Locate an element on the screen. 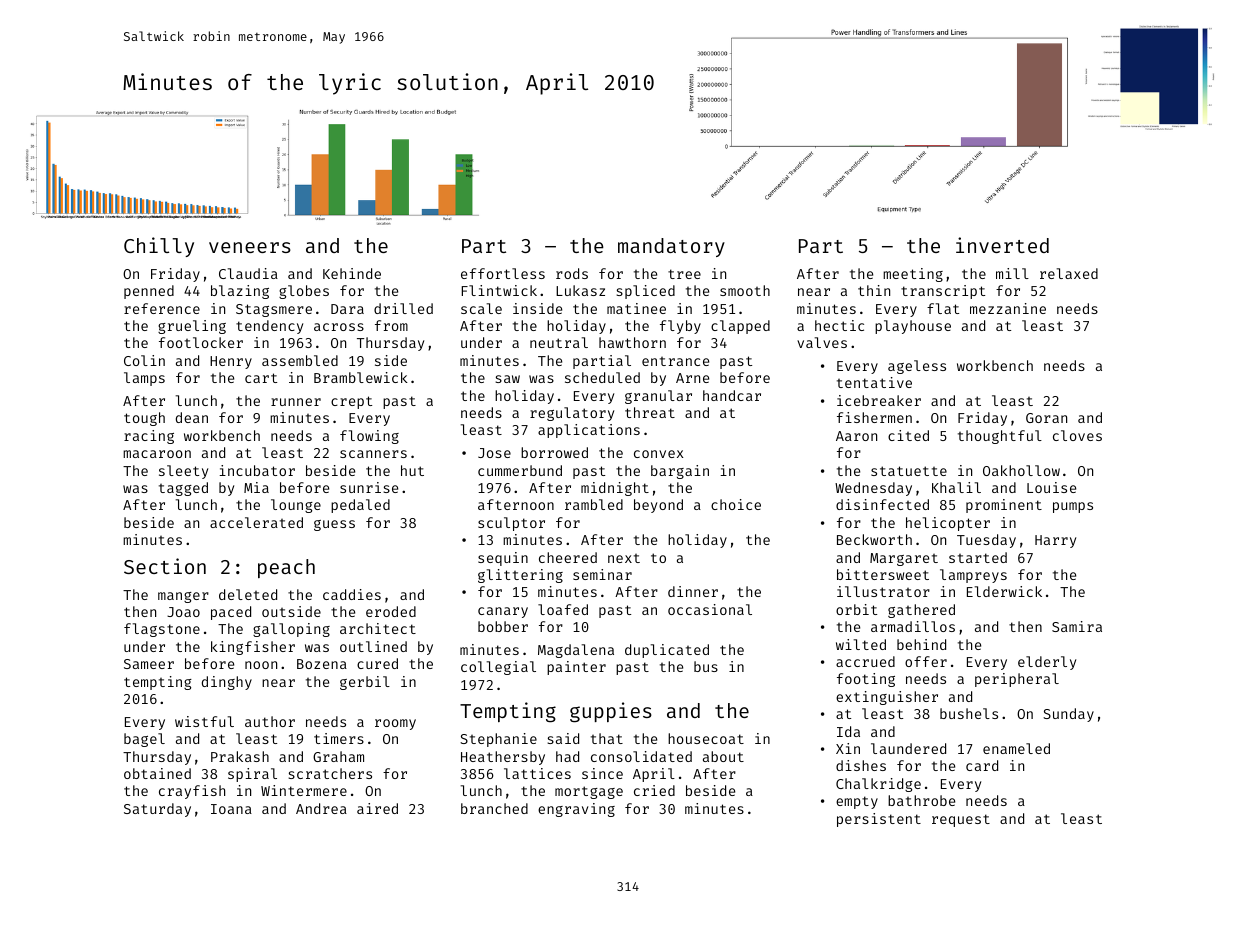 The height and width of the screenshot is (952, 1233). Dara is located at coordinates (347, 309).
